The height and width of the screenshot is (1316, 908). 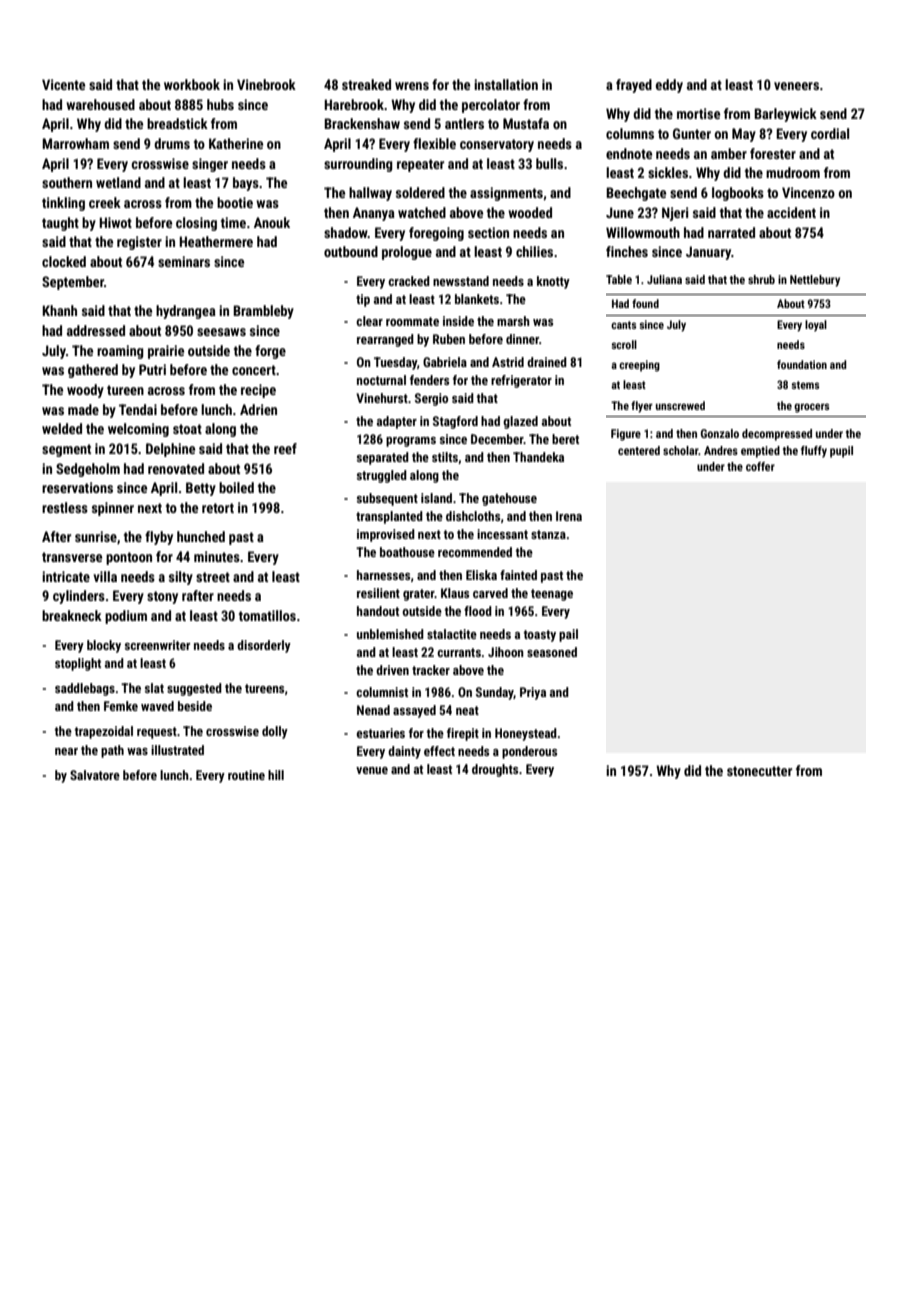 What do you see at coordinates (506, 84) in the screenshot?
I see `installation` at bounding box center [506, 84].
